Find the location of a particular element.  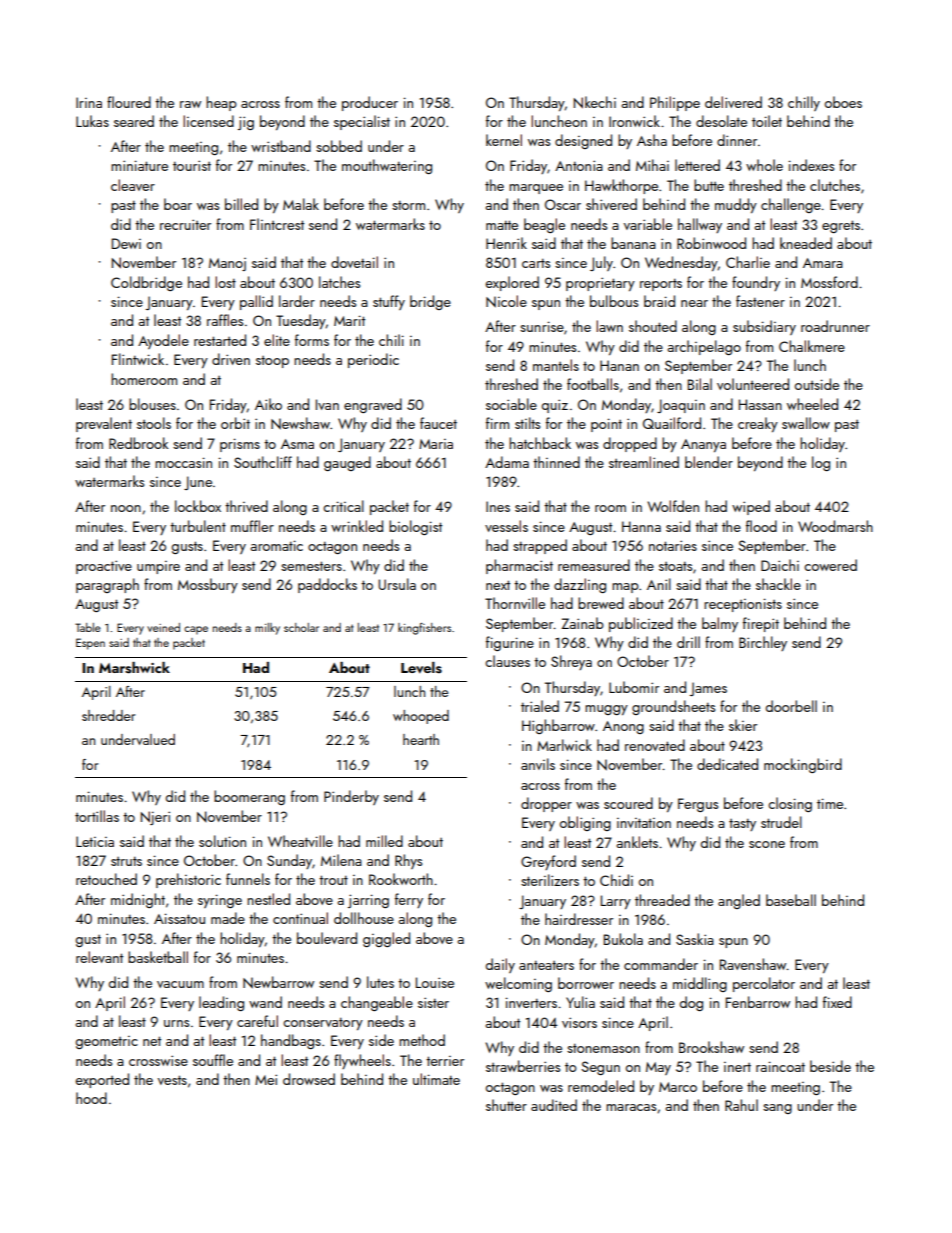

vessels is located at coordinates (506, 526).
